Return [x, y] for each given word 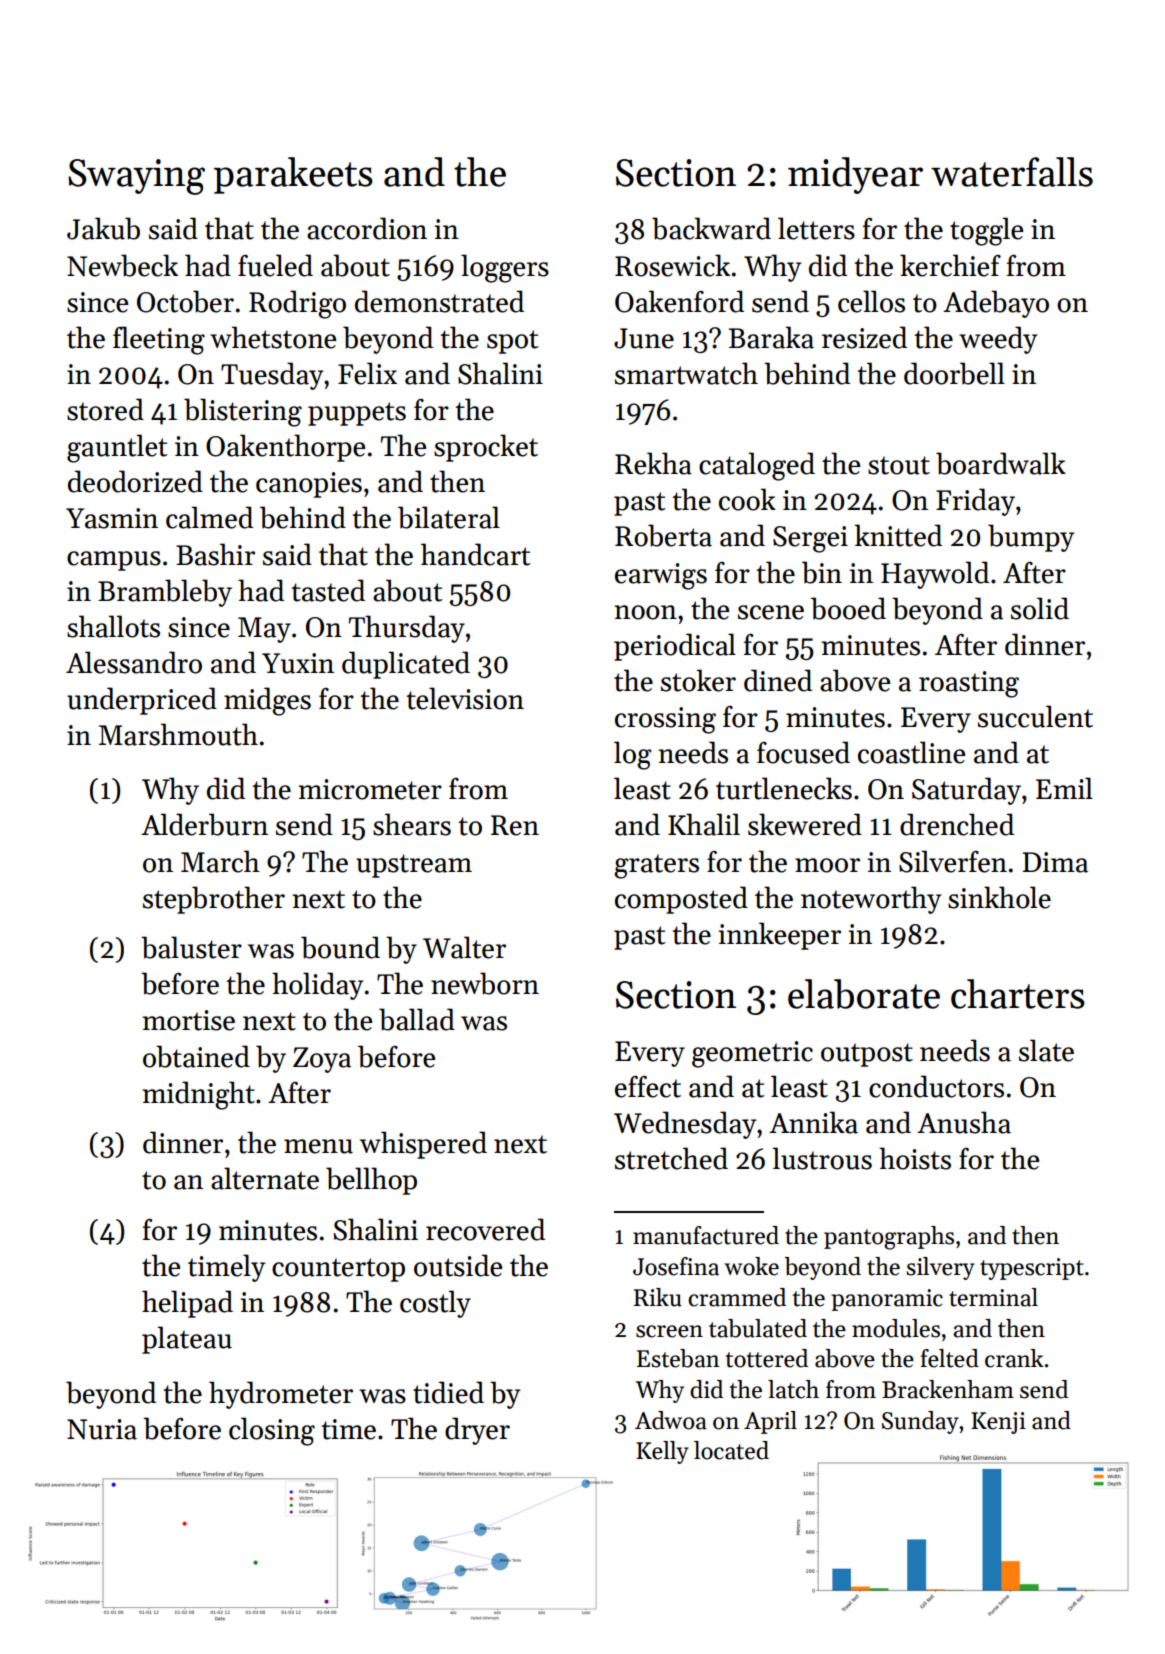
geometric [752, 1054]
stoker [698, 680]
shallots [113, 626]
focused [803, 752]
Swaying [136, 177]
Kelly [662, 1452]
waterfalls [1012, 172]
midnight [199, 1095]
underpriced [142, 701]
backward [711, 228]
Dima [1055, 862]
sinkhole [999, 897]
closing [272, 1431]
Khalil [704, 824]
